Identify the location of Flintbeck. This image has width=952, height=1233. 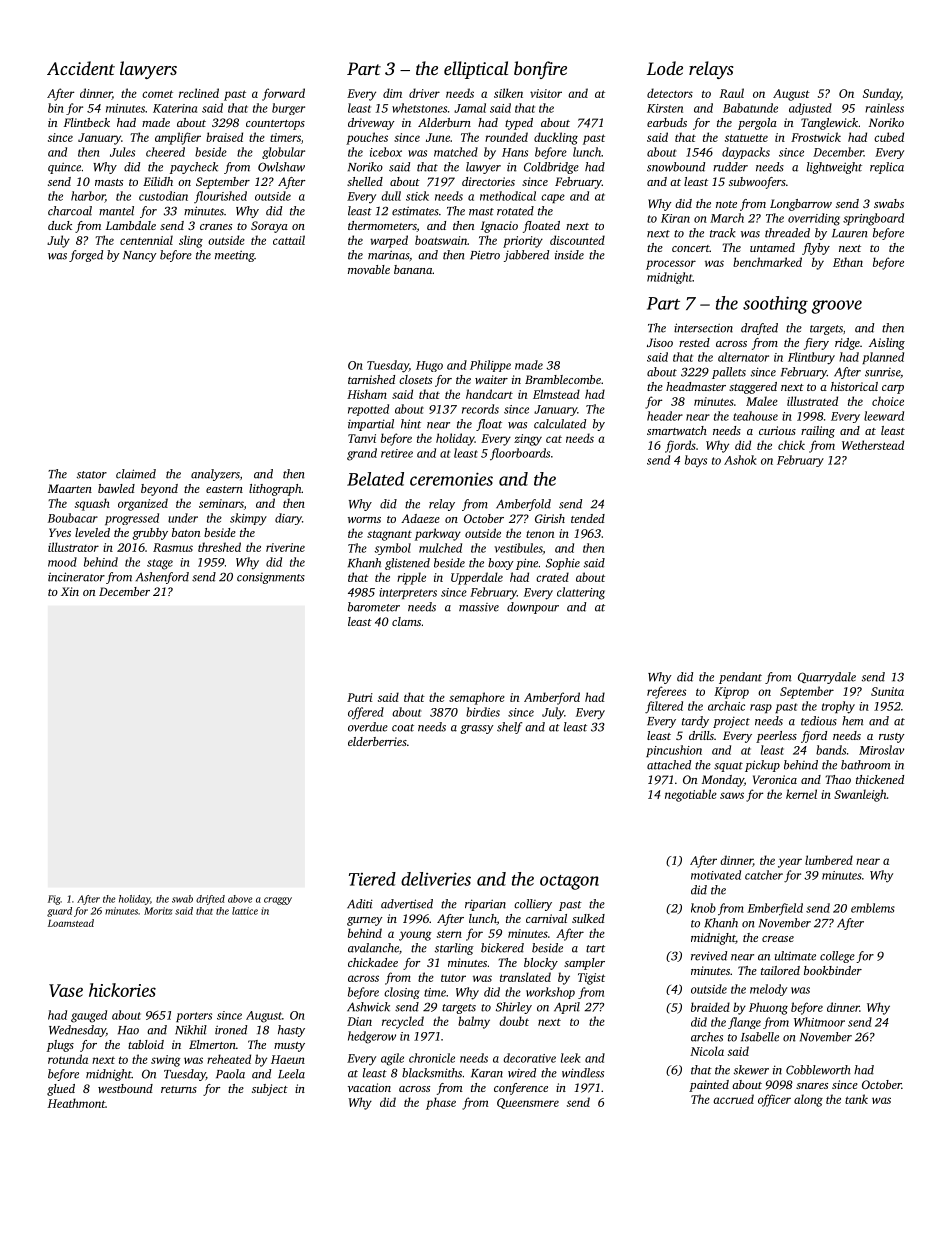
(87, 122).
